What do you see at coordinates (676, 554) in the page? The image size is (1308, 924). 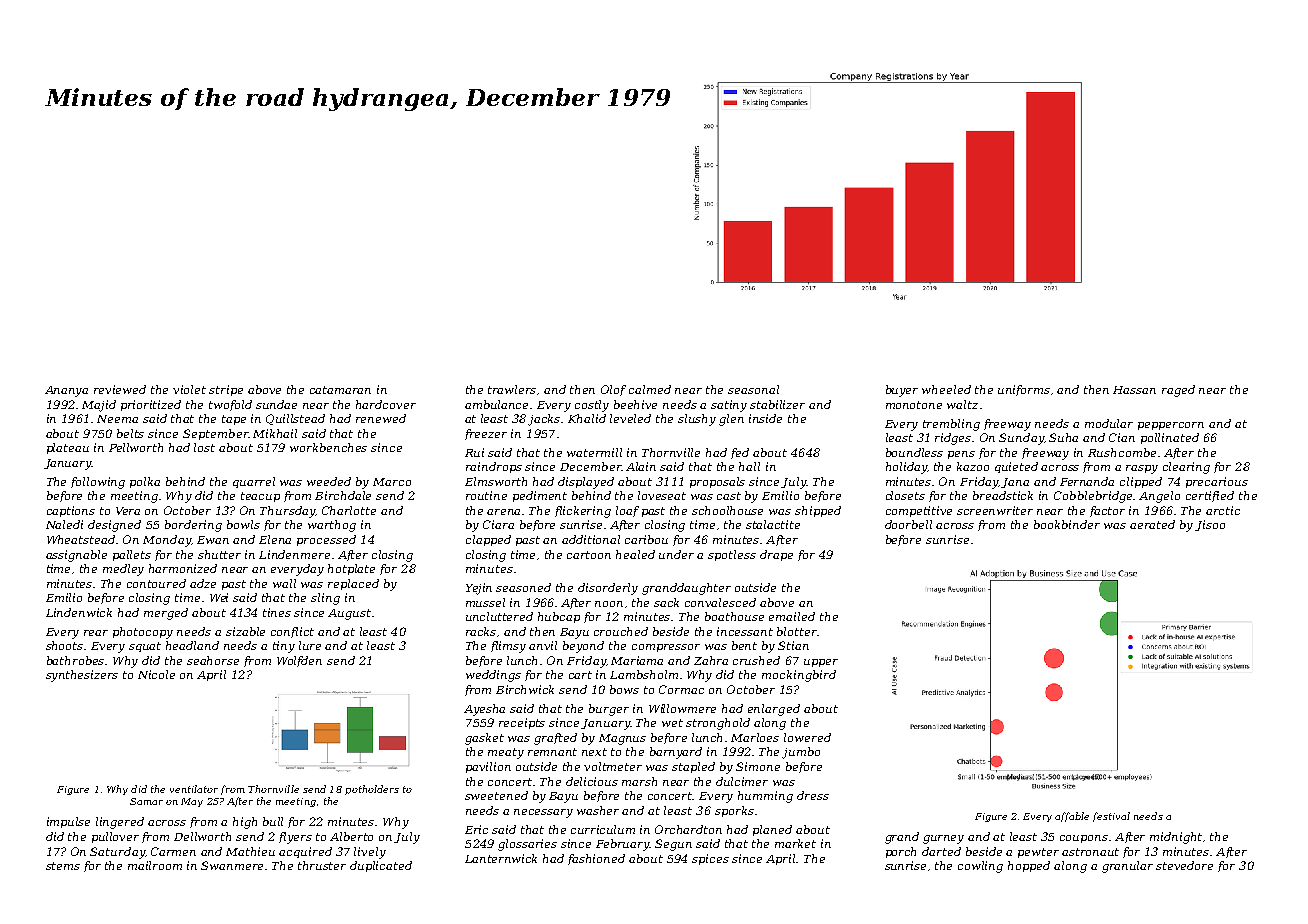 I see `under` at bounding box center [676, 554].
